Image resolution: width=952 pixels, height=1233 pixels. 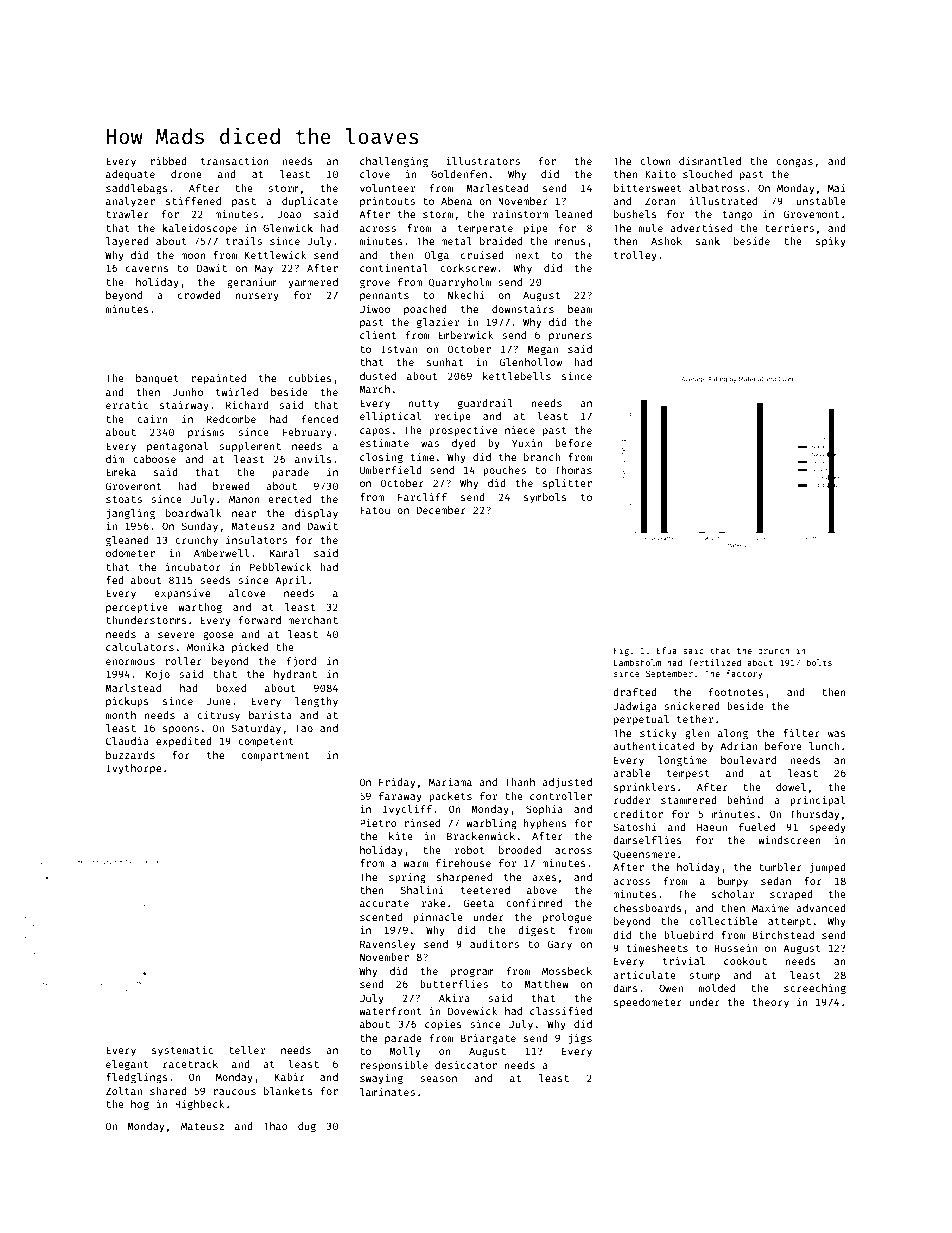 I want to click on transaction, so click(x=235, y=161).
